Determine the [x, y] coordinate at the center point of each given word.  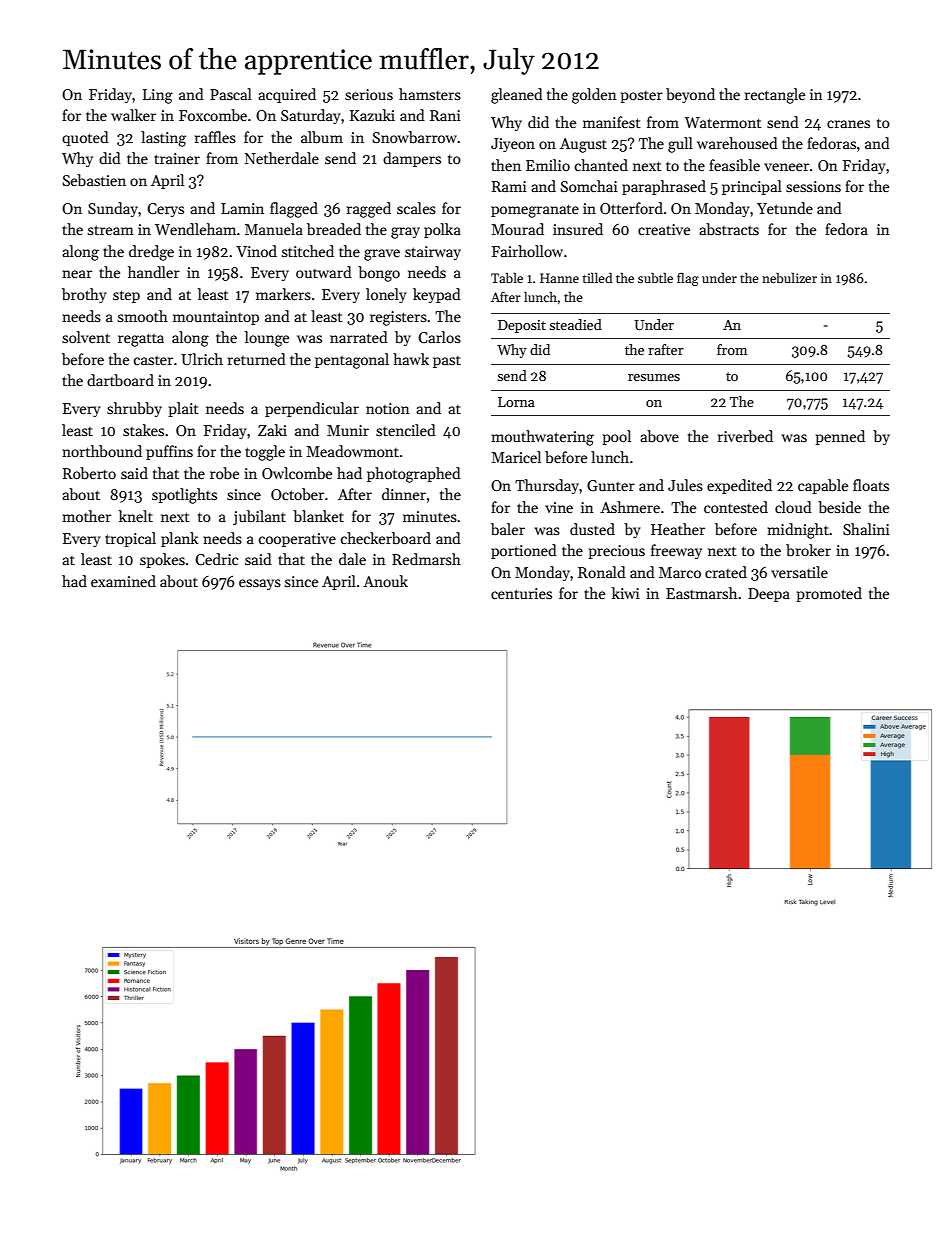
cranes [848, 124]
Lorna [516, 402]
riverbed [745, 436]
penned [840, 437]
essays [260, 584]
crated [726, 572]
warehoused [737, 143]
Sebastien [94, 180]
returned [257, 359]
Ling [158, 96]
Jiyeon [513, 145]
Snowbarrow [415, 137]
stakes [143, 430]
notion [388, 408]
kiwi [626, 593]
